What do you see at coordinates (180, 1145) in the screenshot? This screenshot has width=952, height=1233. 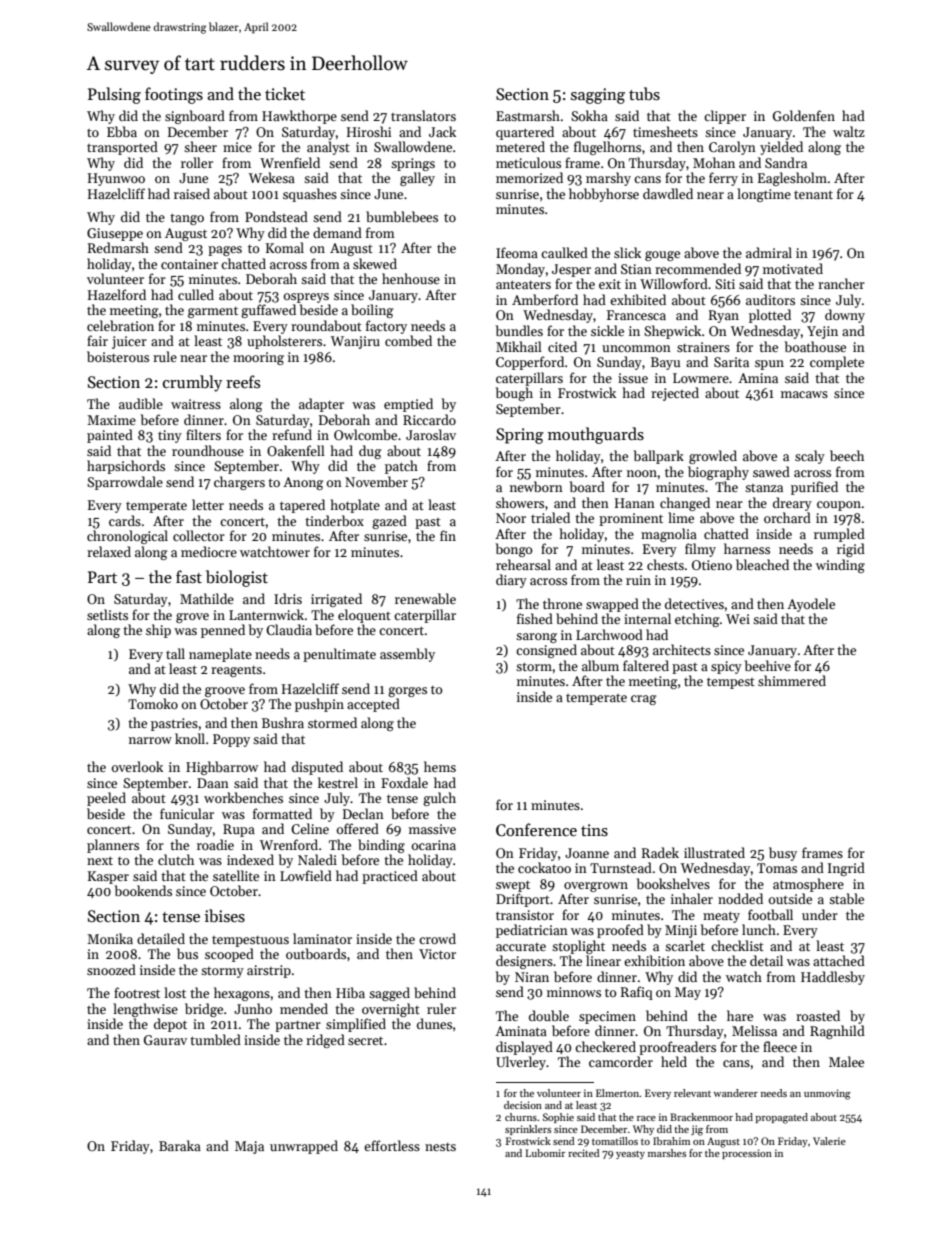 I see `Baraka` at bounding box center [180, 1145].
